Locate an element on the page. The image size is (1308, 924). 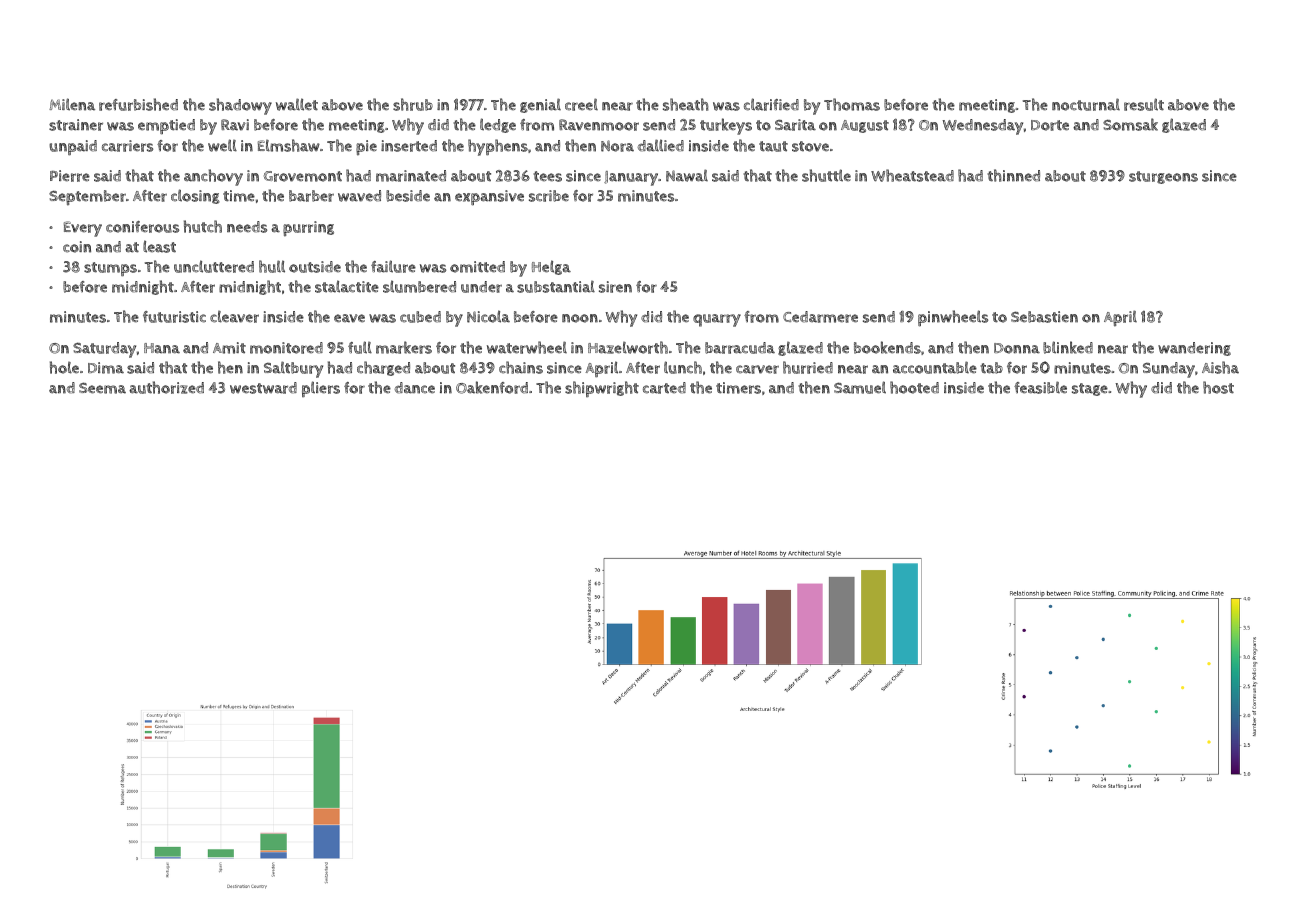
thinned is located at coordinates (1013, 175).
